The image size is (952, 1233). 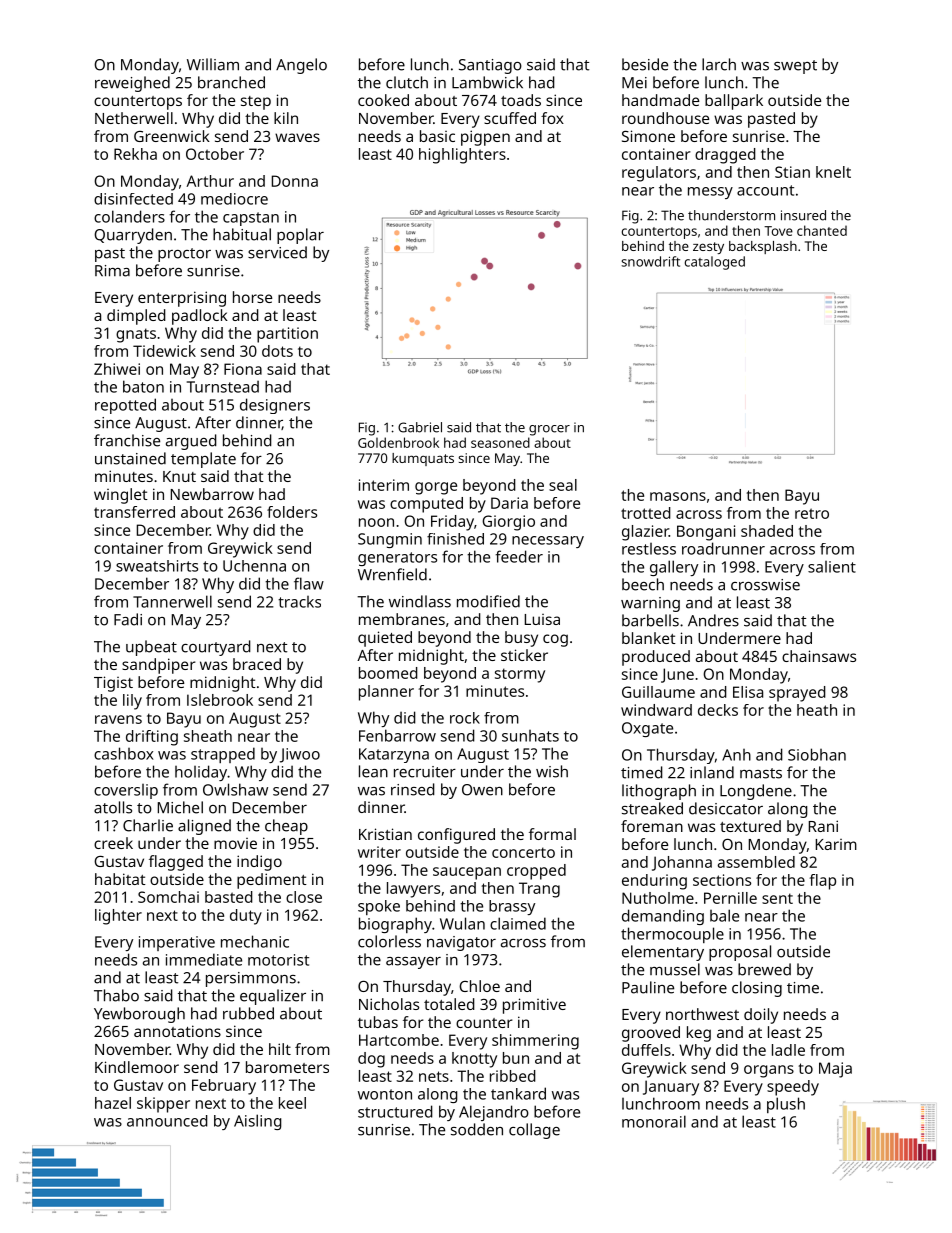 What do you see at coordinates (437, 136) in the document?
I see `basic` at bounding box center [437, 136].
